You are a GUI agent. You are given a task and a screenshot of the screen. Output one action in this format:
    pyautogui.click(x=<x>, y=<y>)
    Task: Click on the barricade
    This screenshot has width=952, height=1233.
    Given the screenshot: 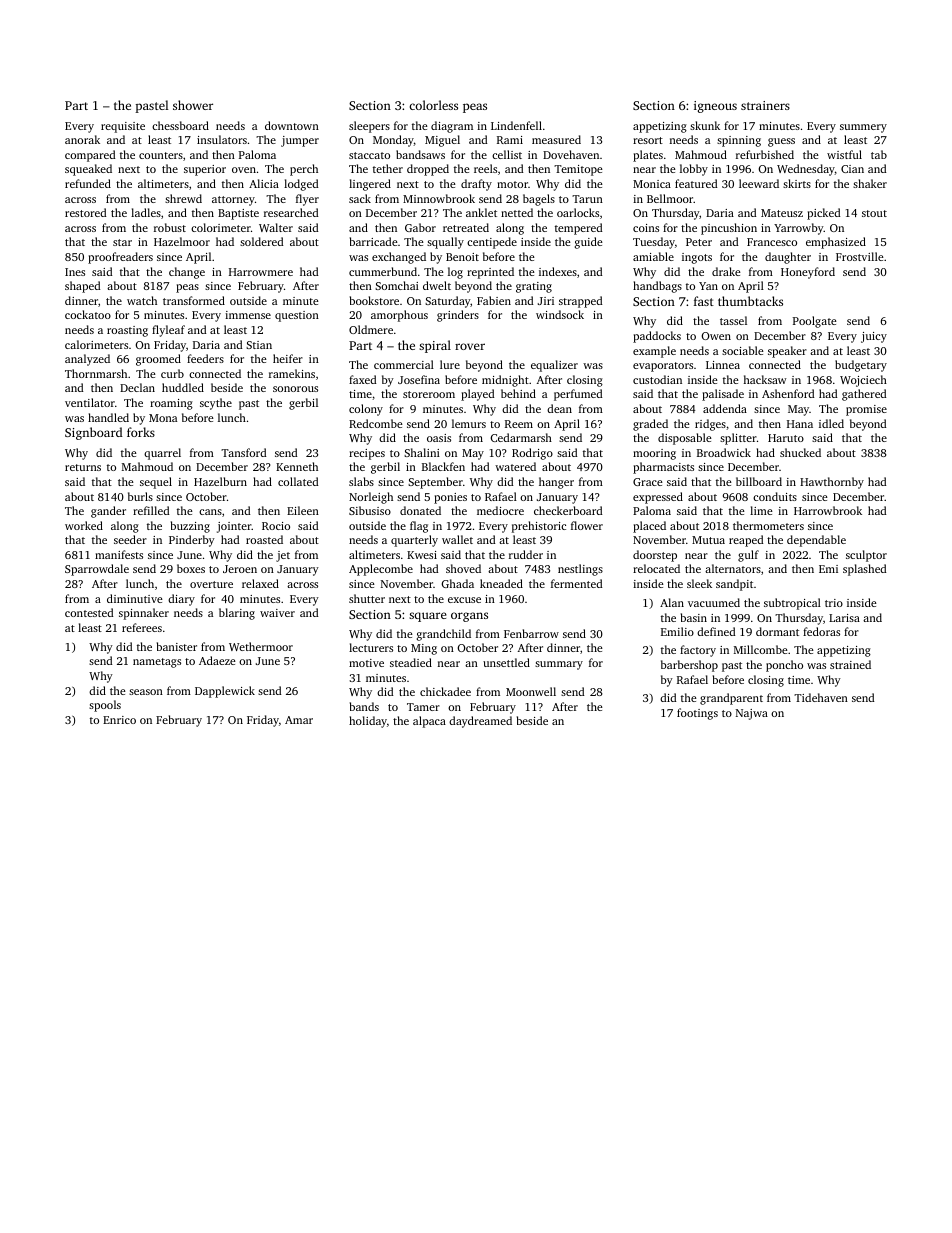 What is the action you would take?
    pyautogui.click(x=374, y=241)
